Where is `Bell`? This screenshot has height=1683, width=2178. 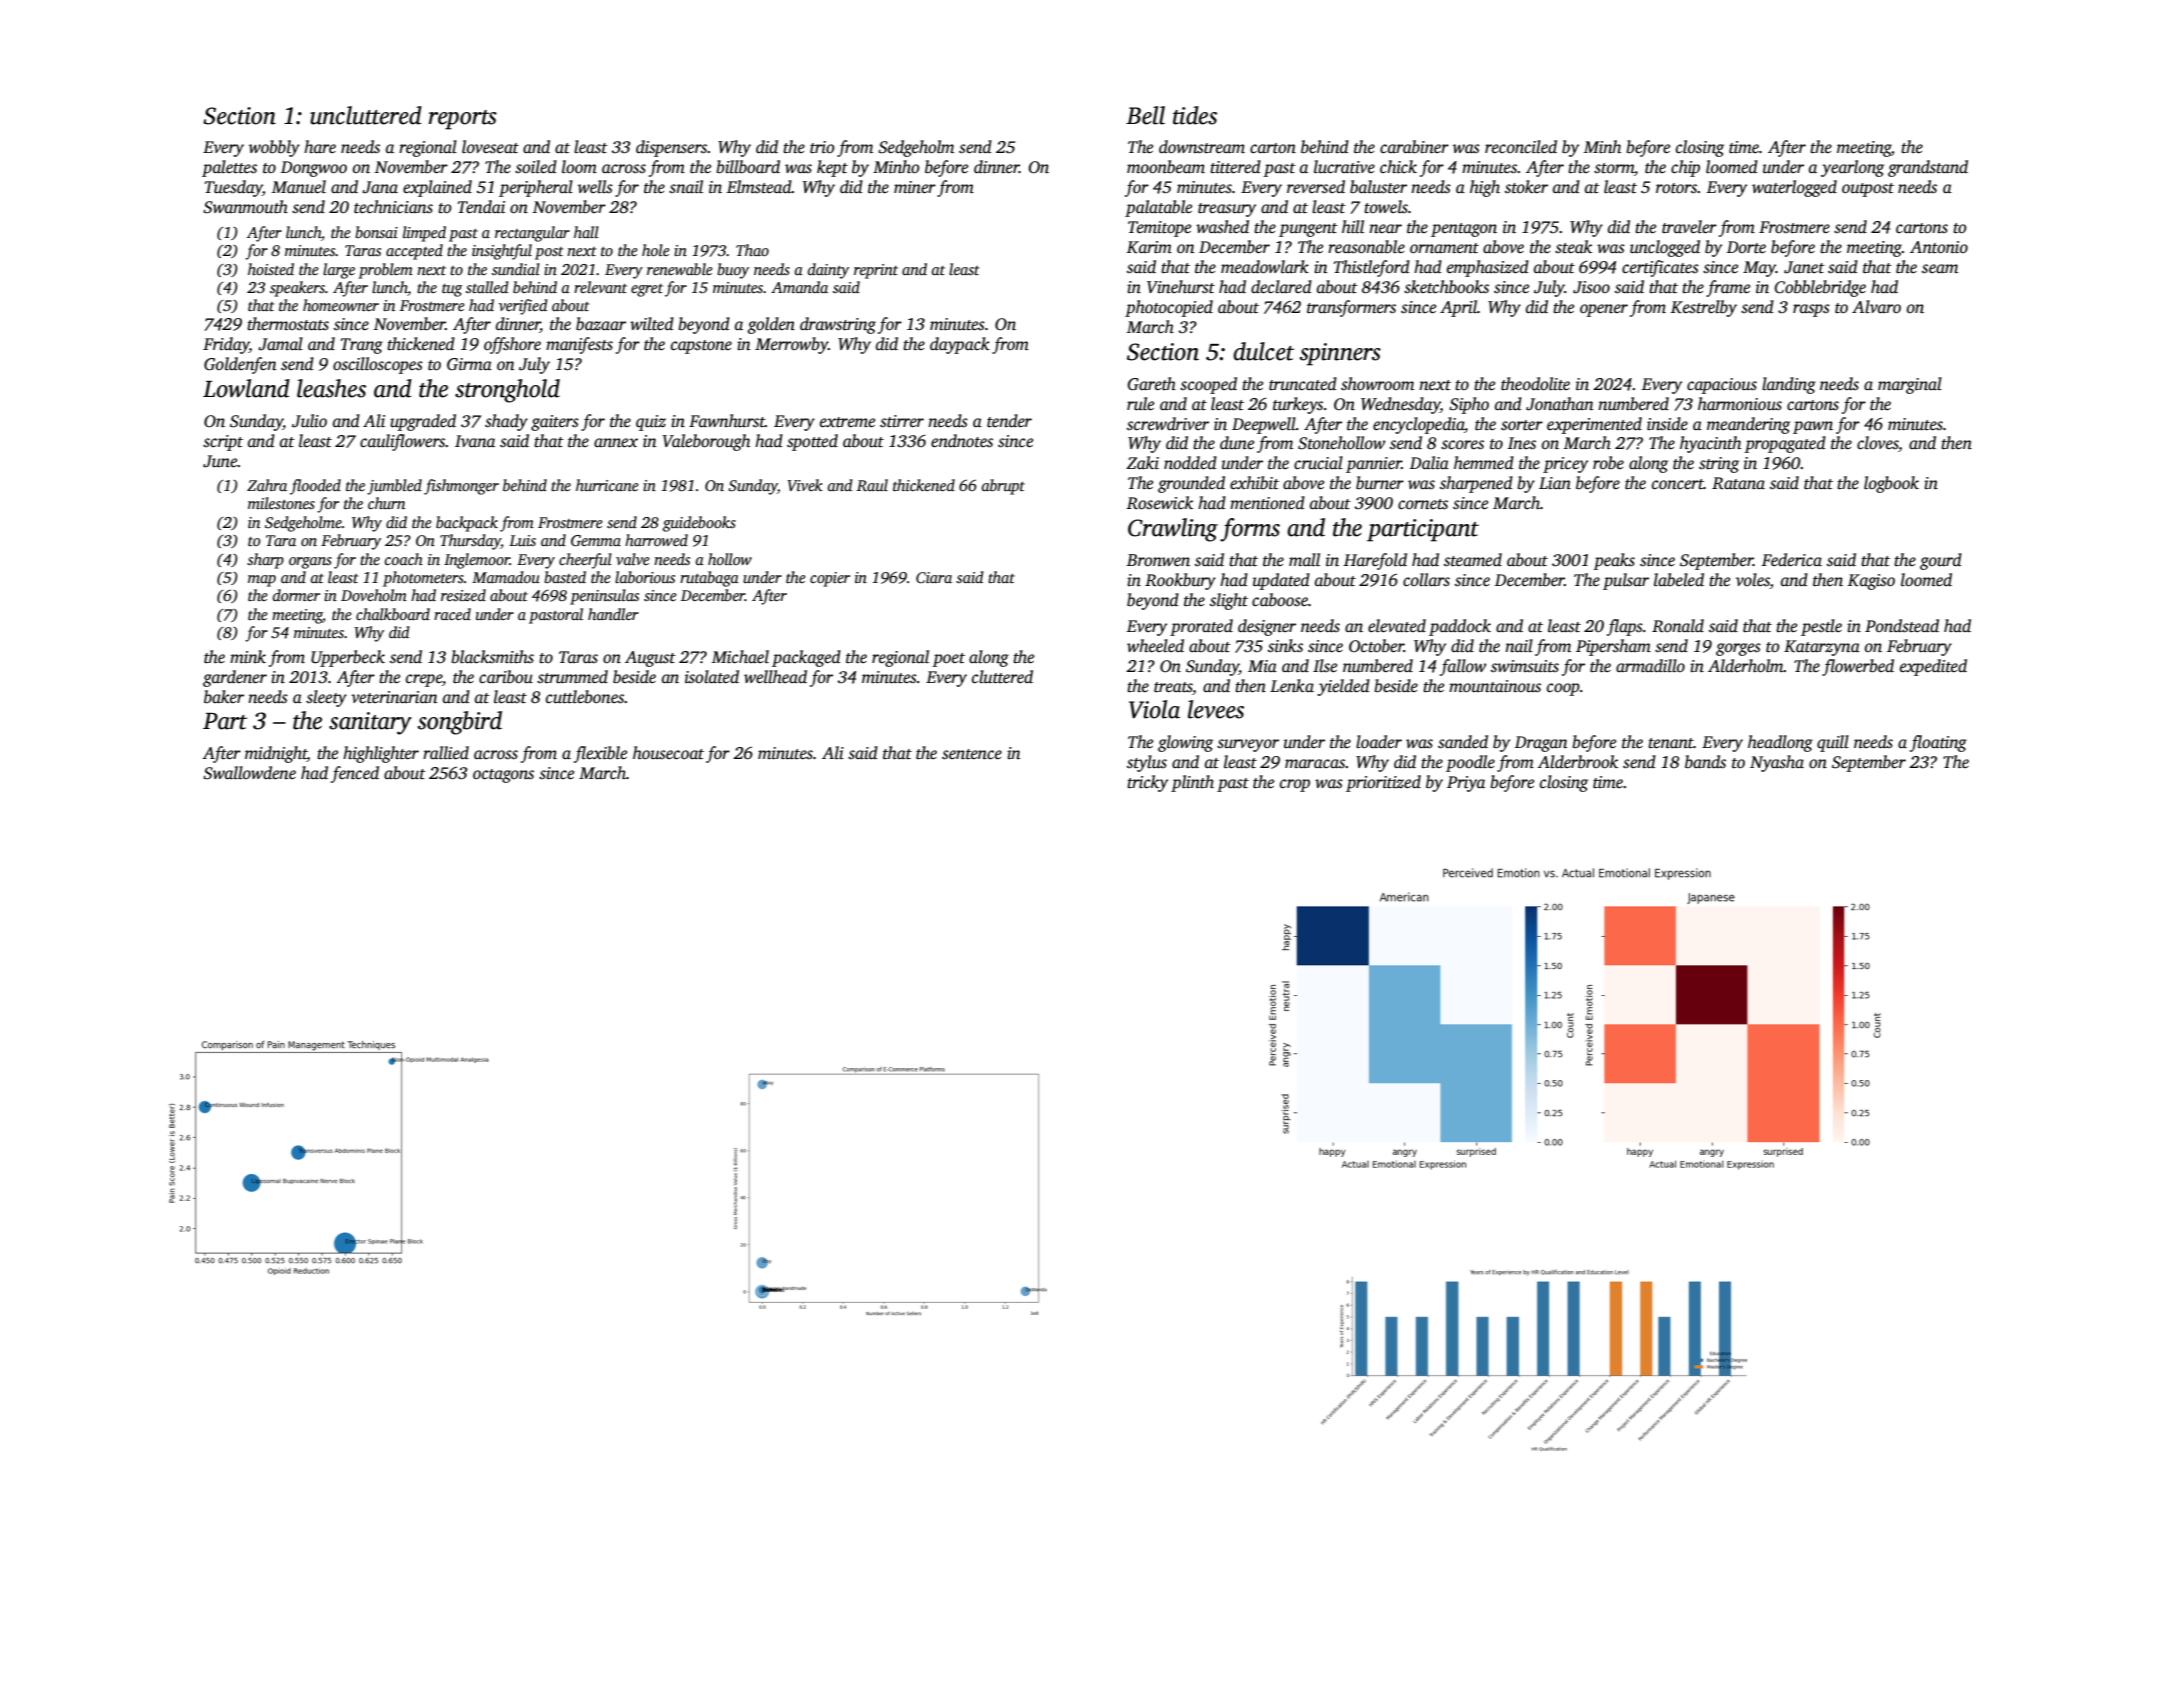 Bell is located at coordinates (1145, 115).
